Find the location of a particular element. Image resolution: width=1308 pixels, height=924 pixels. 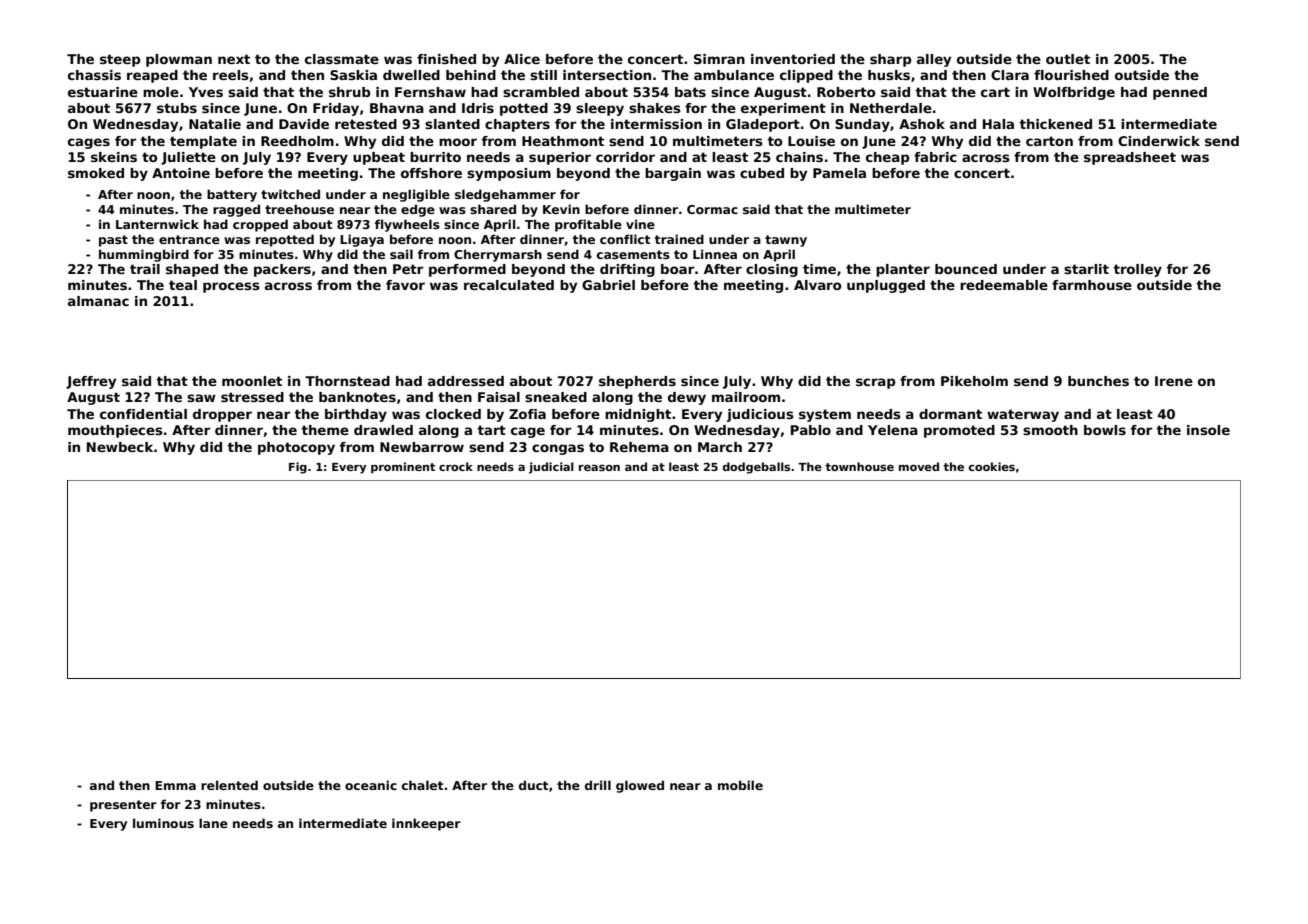

cropped is located at coordinates (260, 225).
